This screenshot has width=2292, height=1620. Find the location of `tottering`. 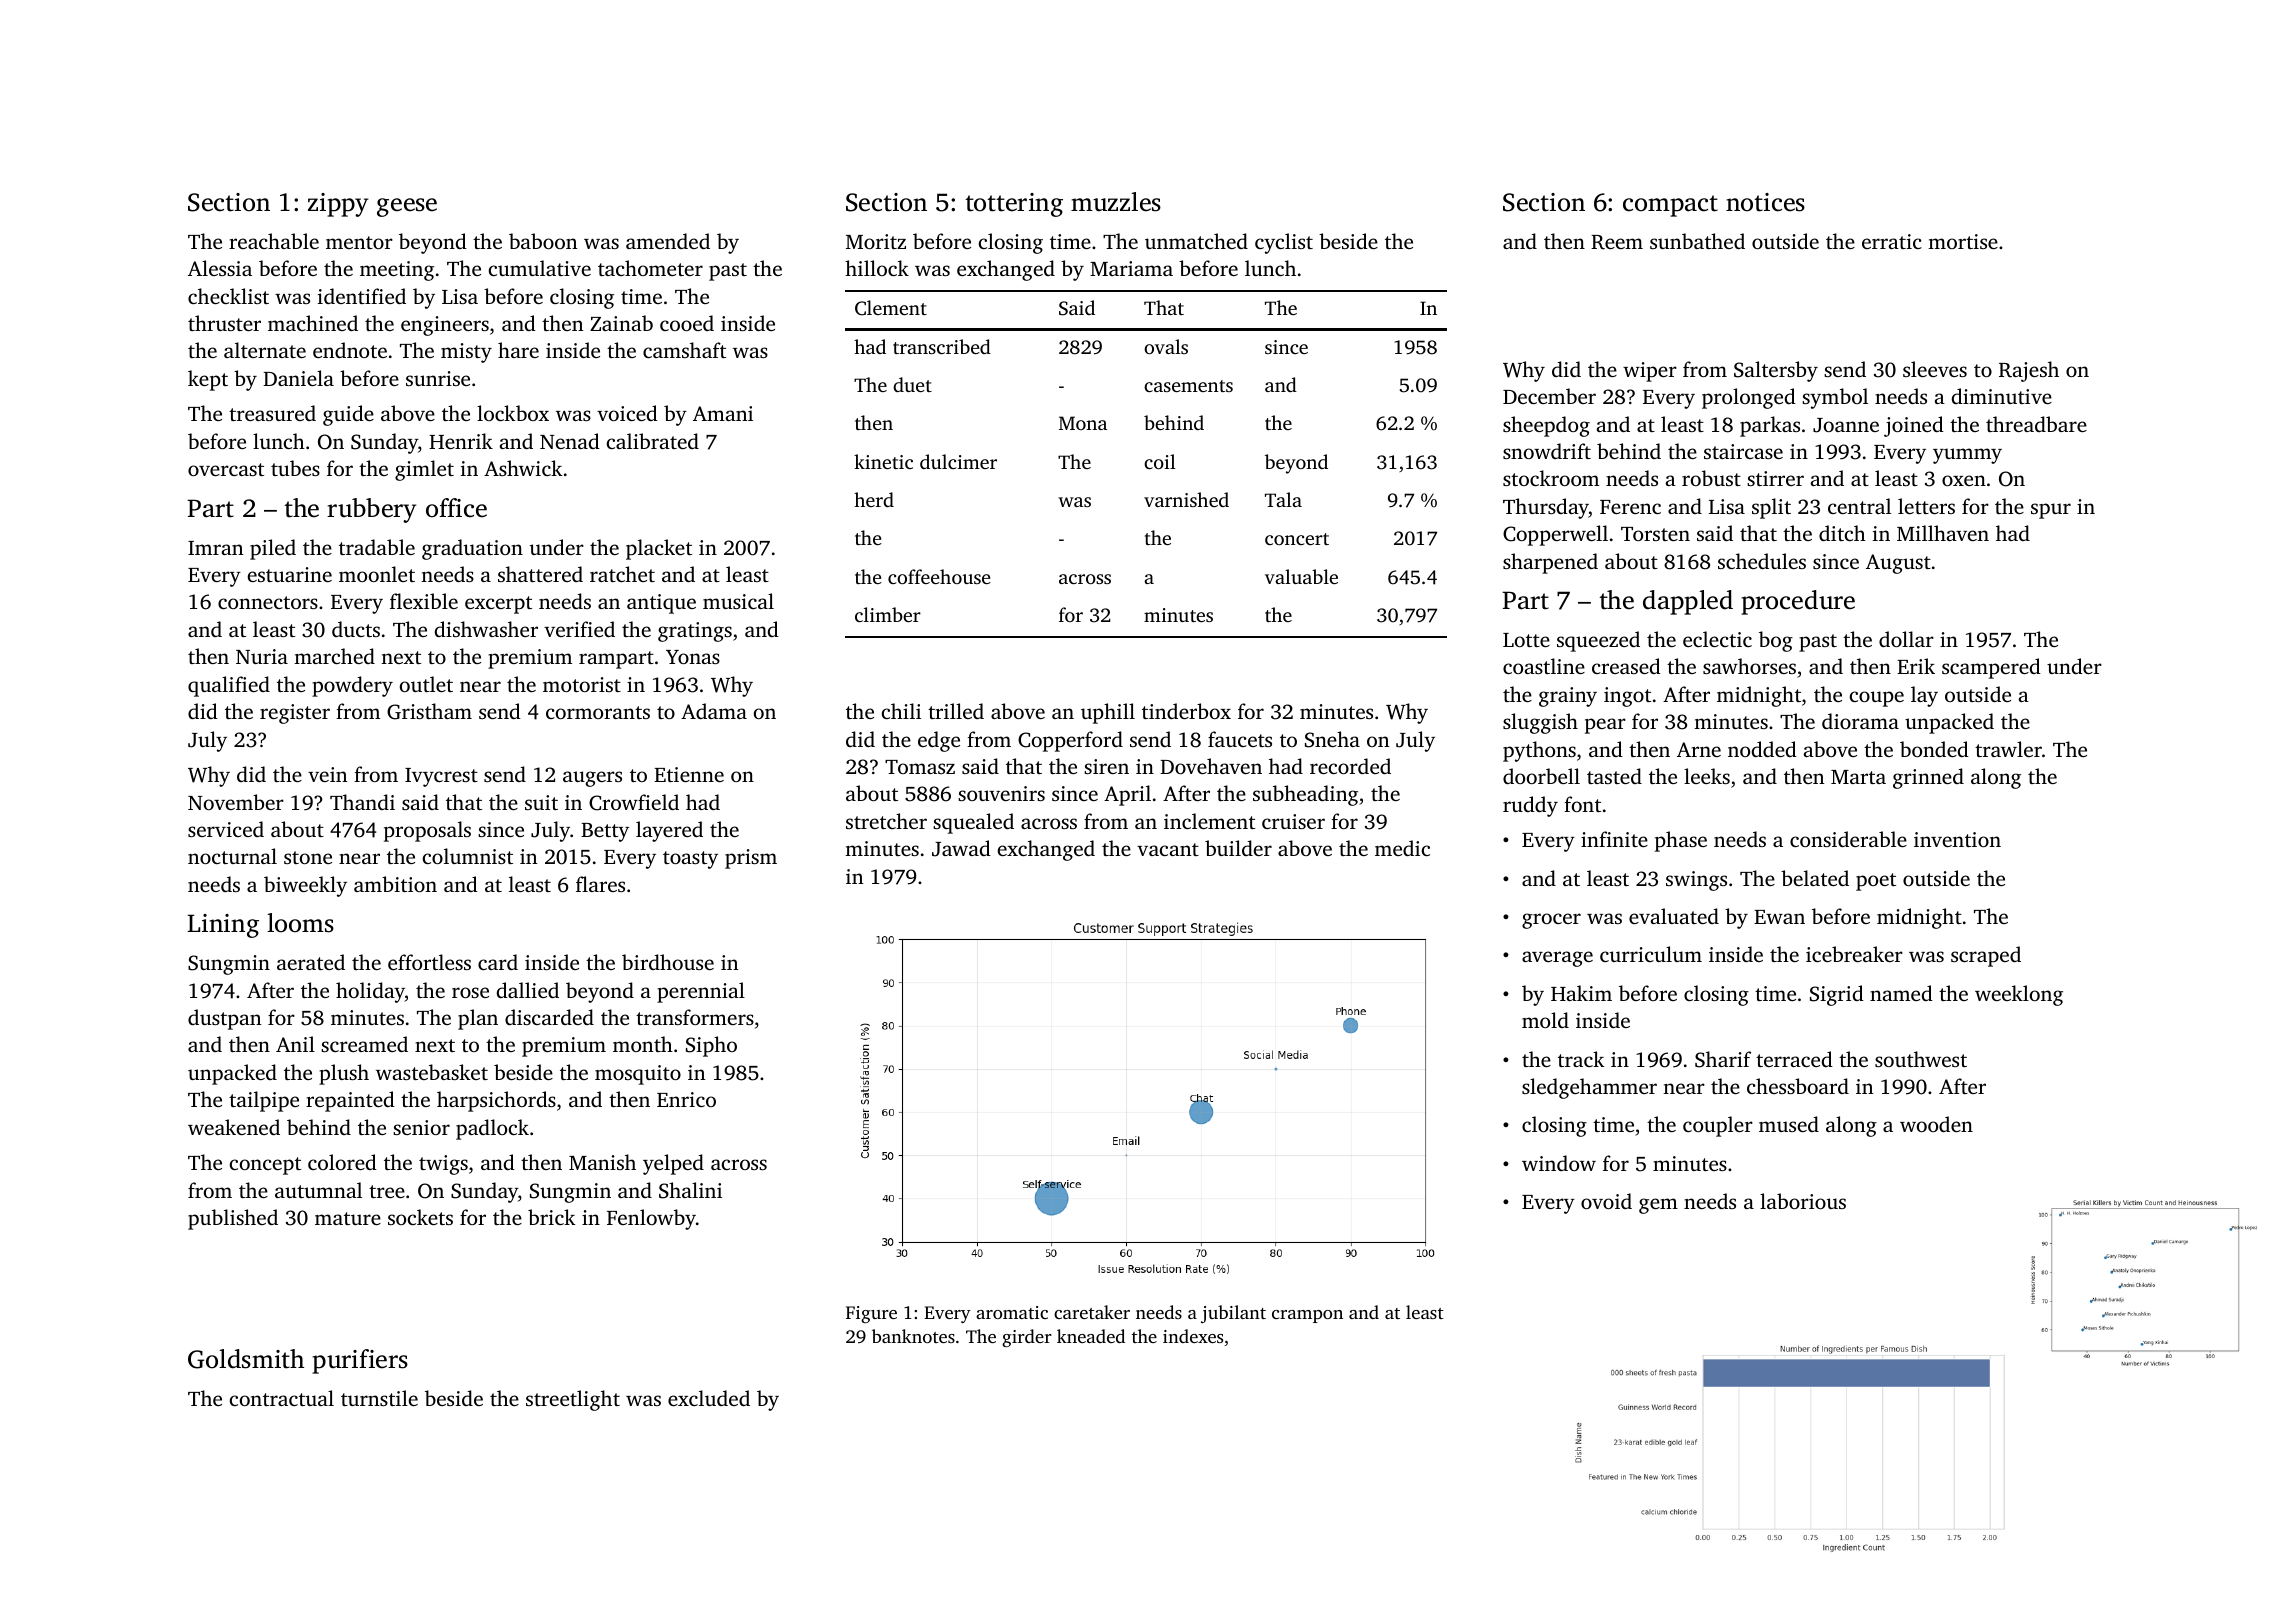

tottering is located at coordinates (1014, 205).
